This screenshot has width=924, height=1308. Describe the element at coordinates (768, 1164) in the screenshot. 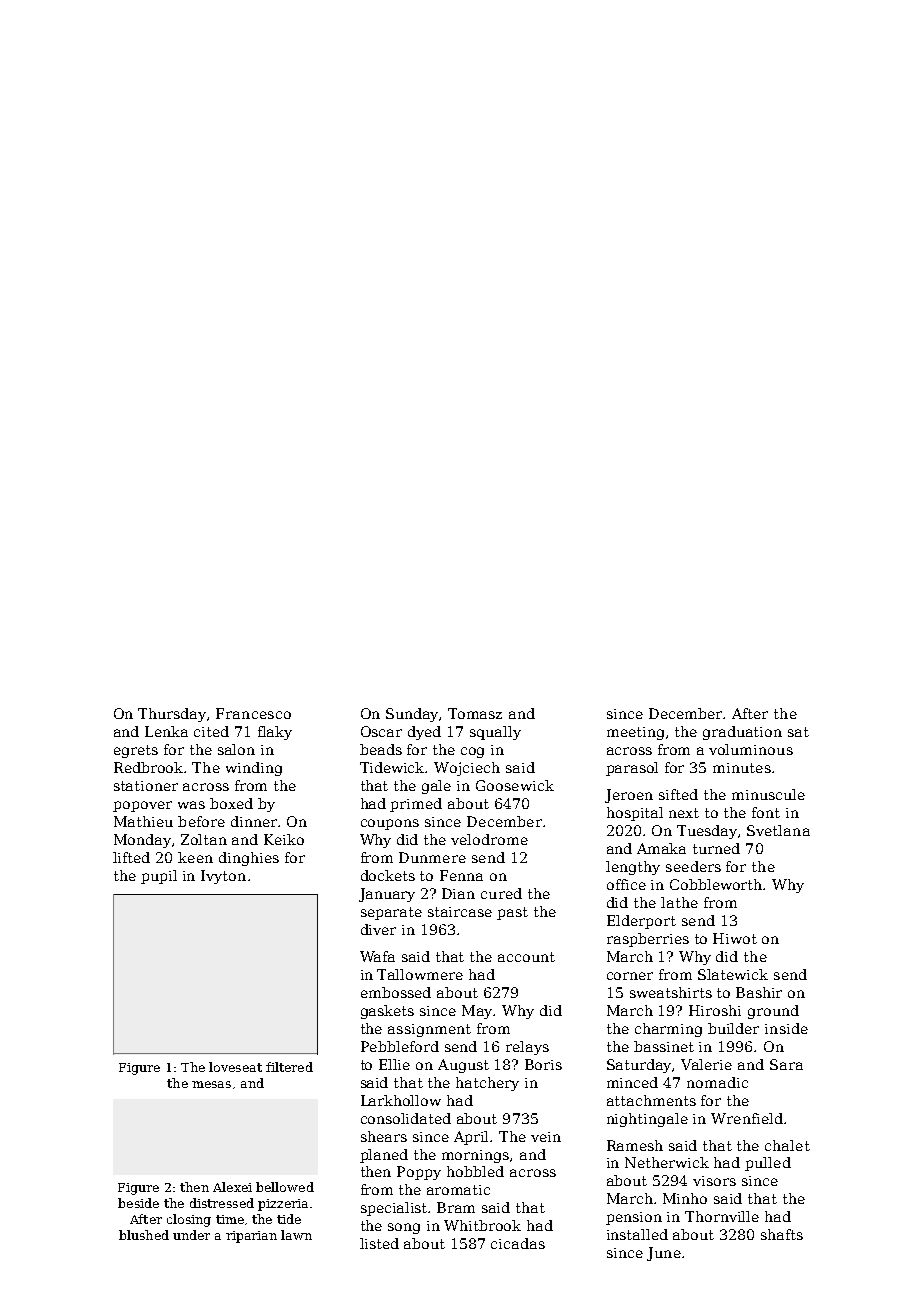

I see `pulled` at that location.
